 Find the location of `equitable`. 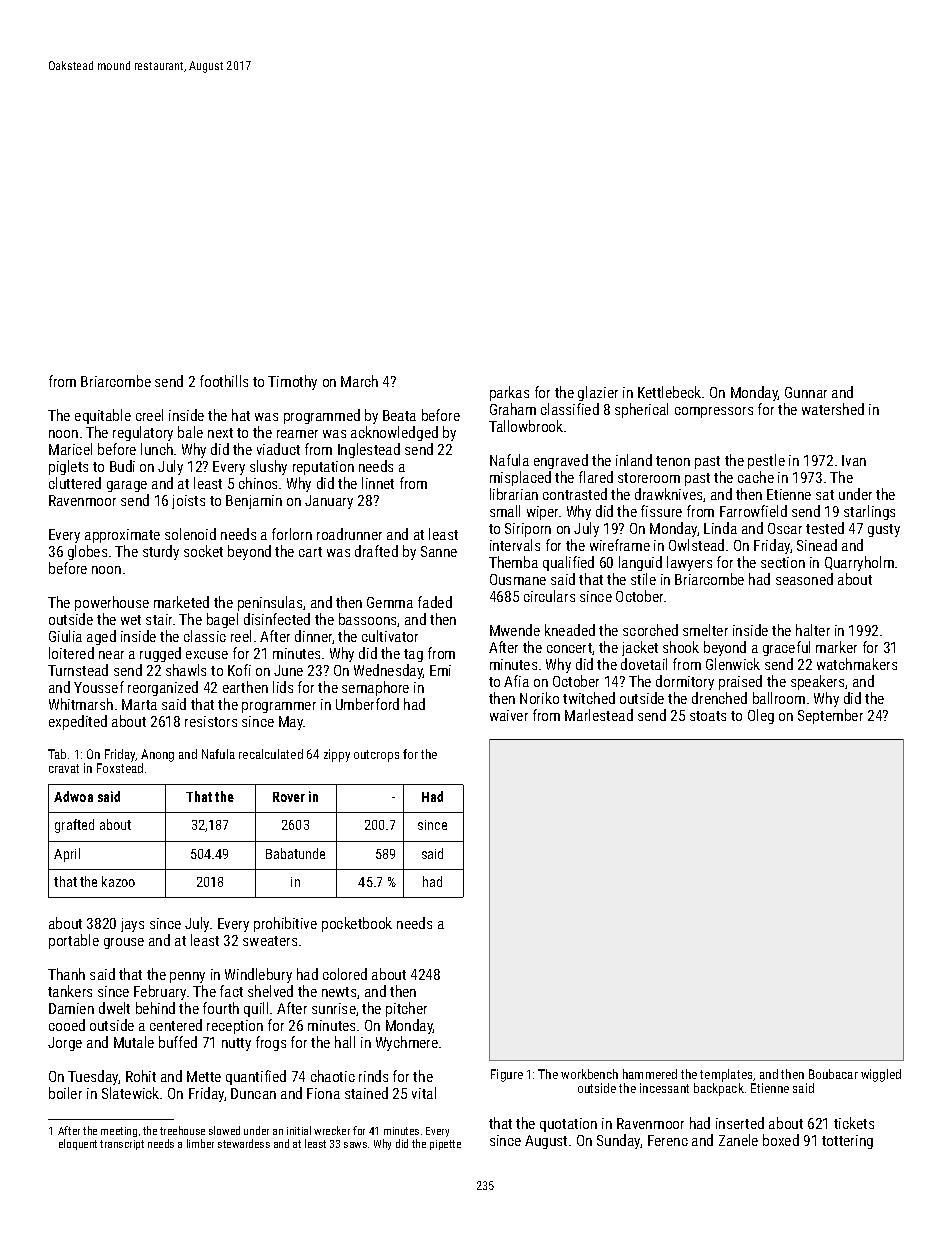

equitable is located at coordinates (103, 416).
